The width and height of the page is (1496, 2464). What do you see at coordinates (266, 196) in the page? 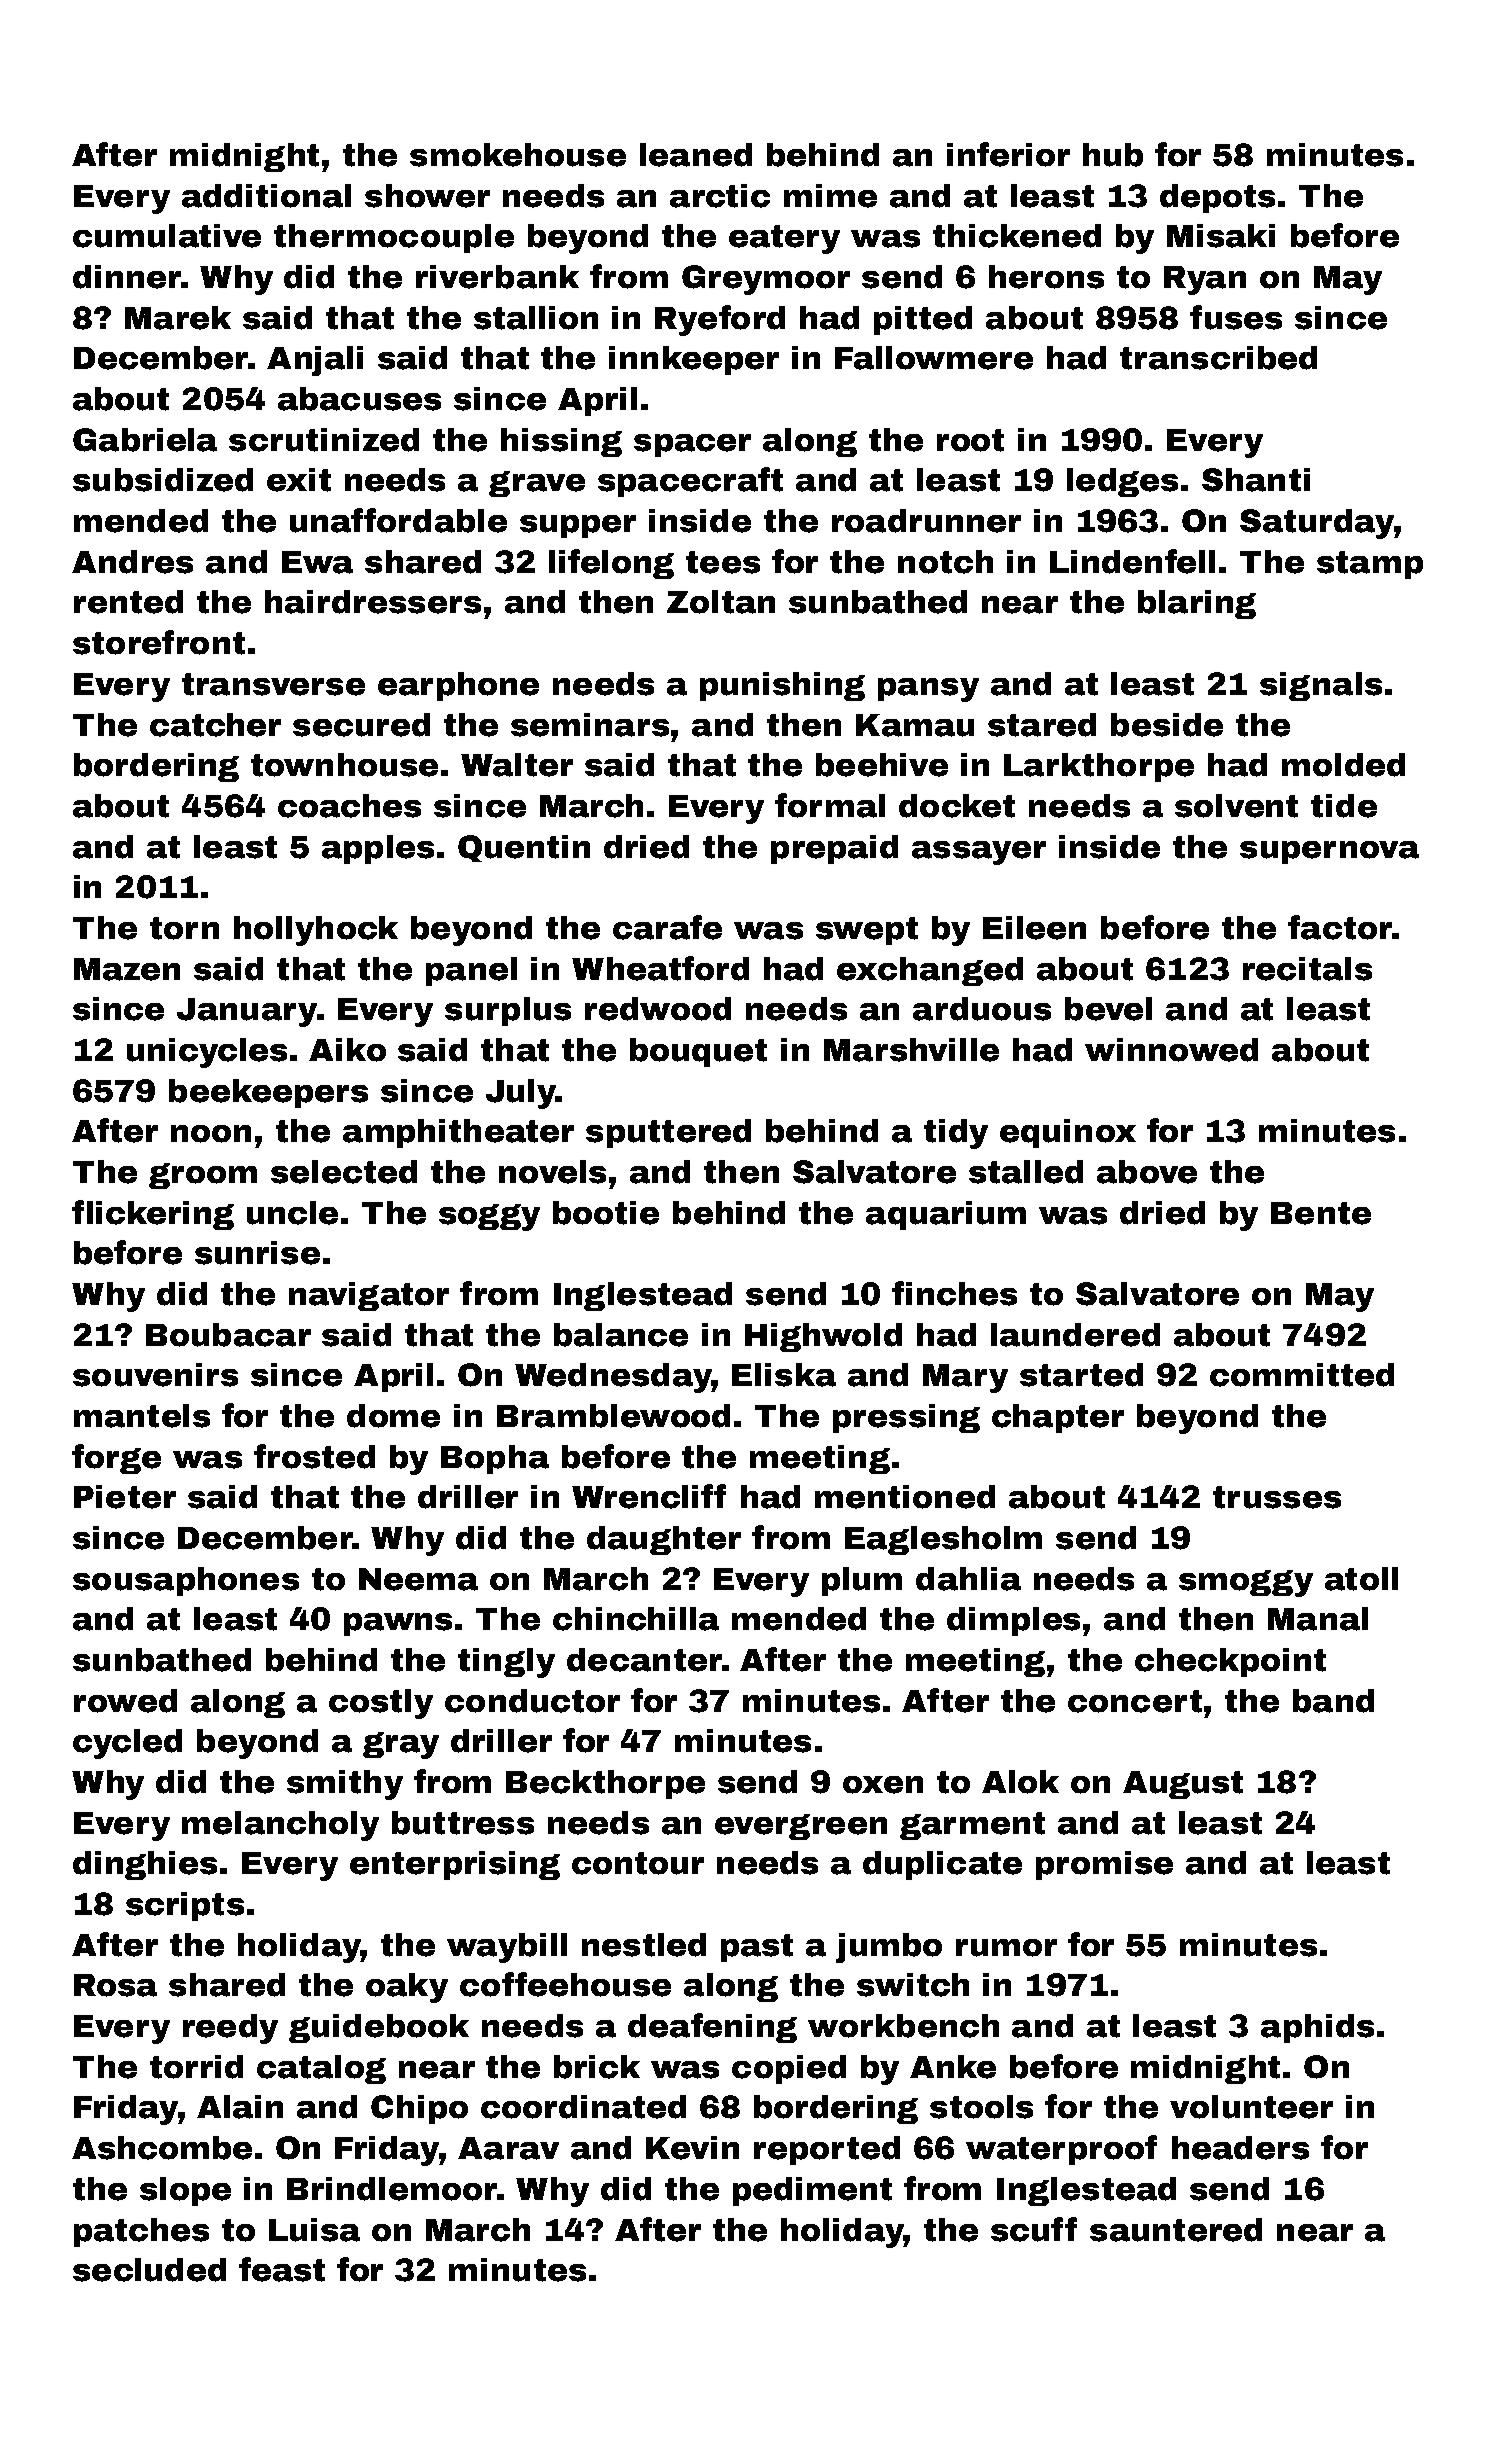
I see `additional` at bounding box center [266, 196].
